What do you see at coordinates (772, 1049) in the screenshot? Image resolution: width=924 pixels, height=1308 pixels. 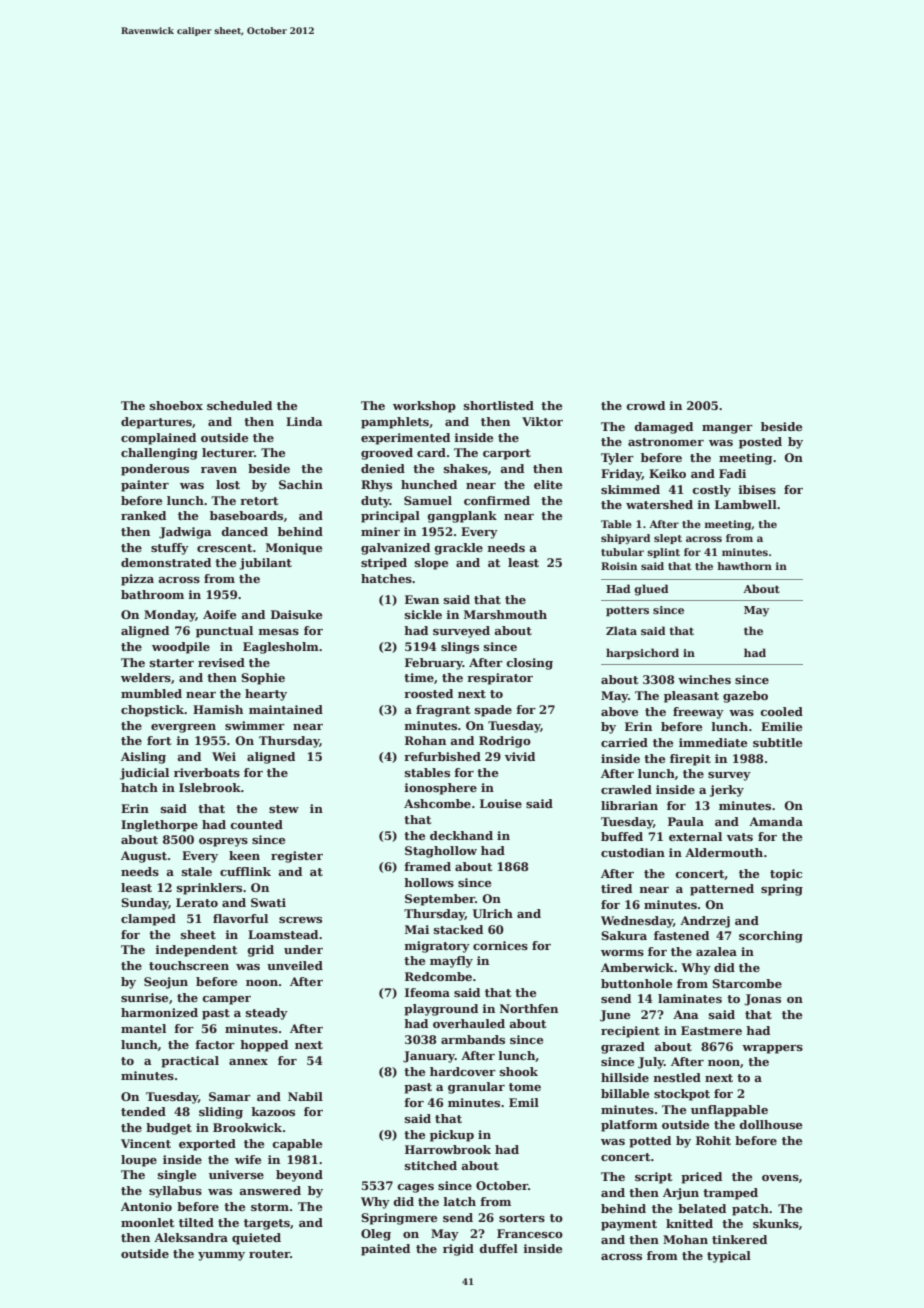 I see `wrappers` at bounding box center [772, 1049].
